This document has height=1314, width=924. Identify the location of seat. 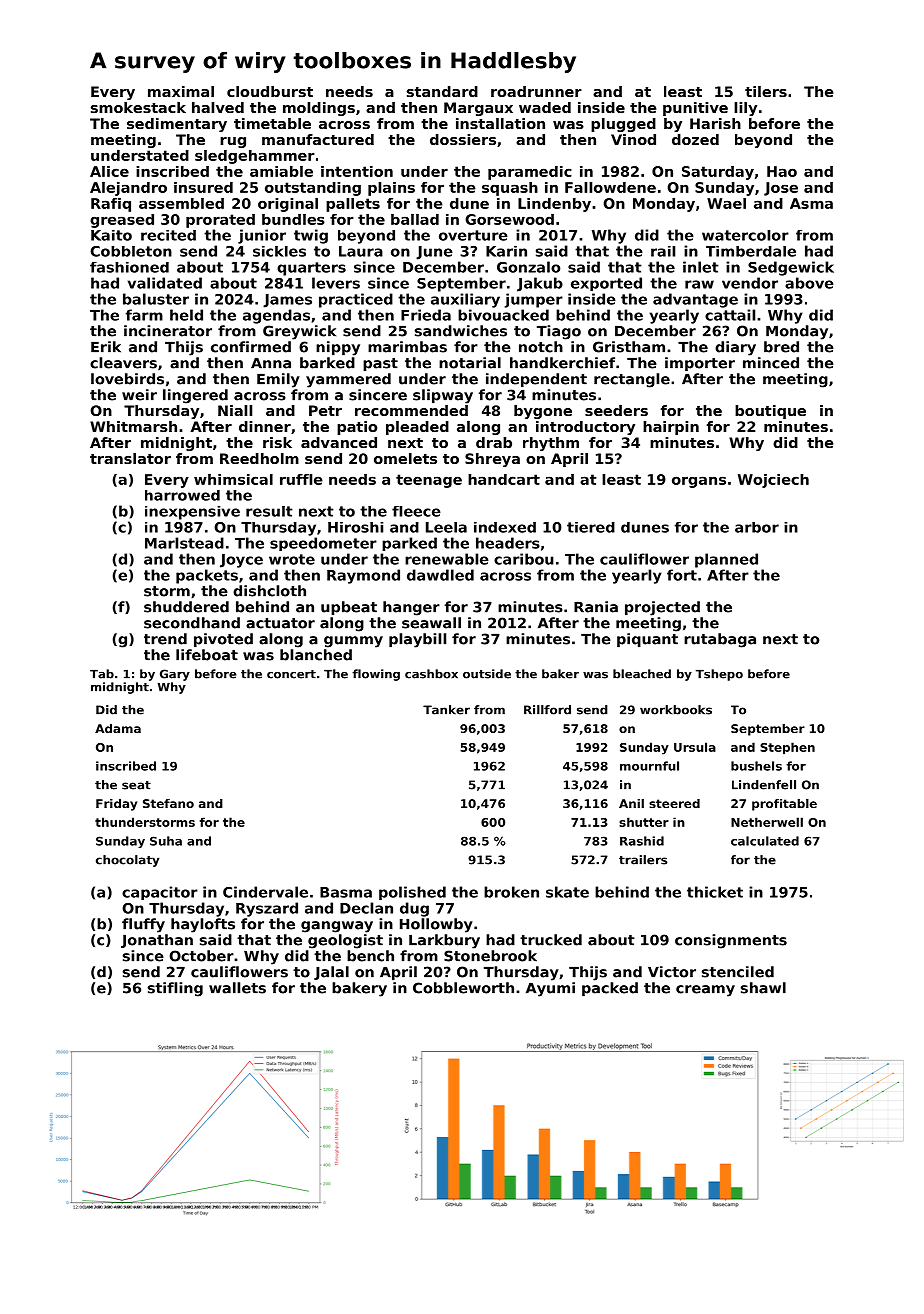
(136, 785).
